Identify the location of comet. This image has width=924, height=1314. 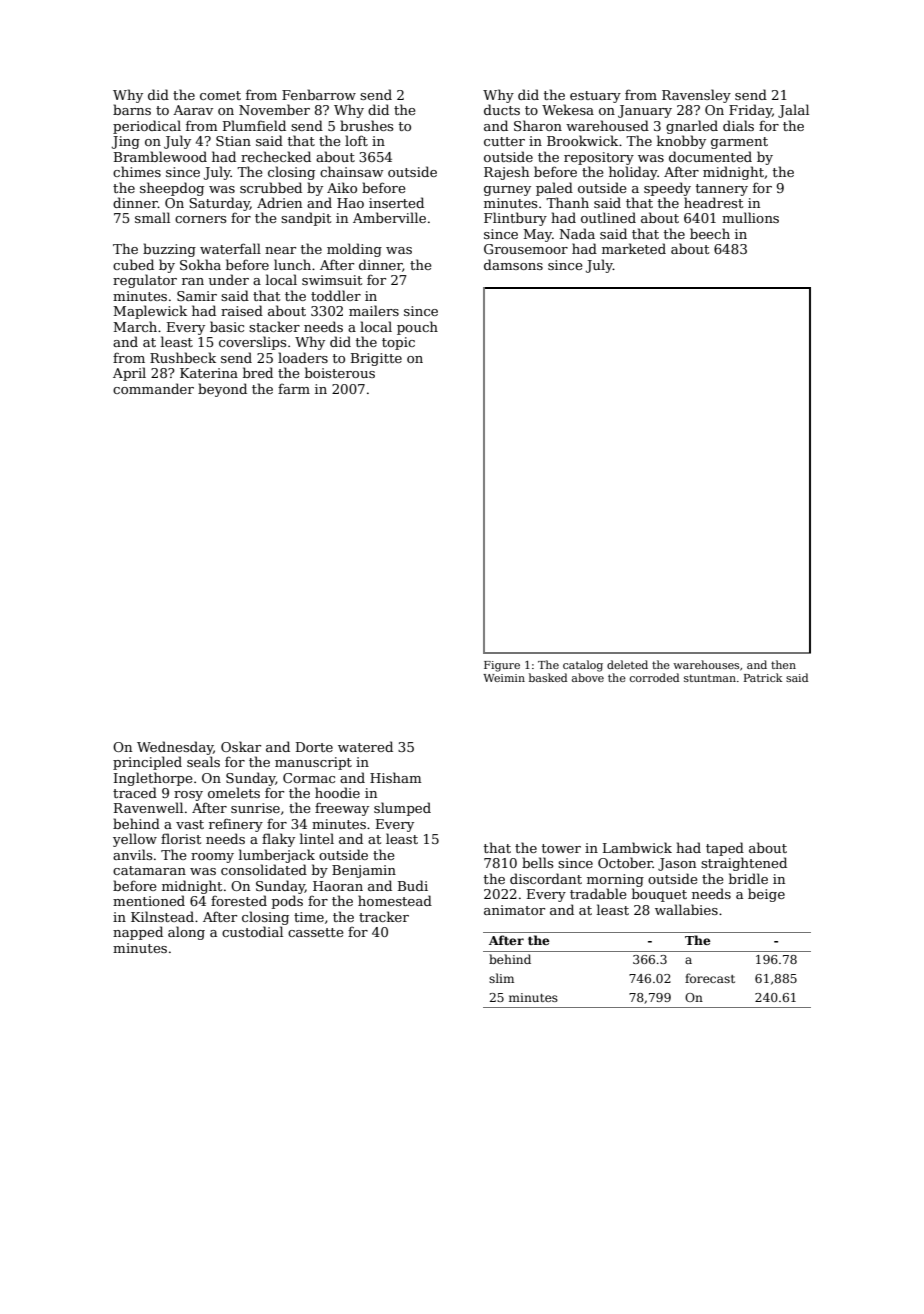
(220, 95).
